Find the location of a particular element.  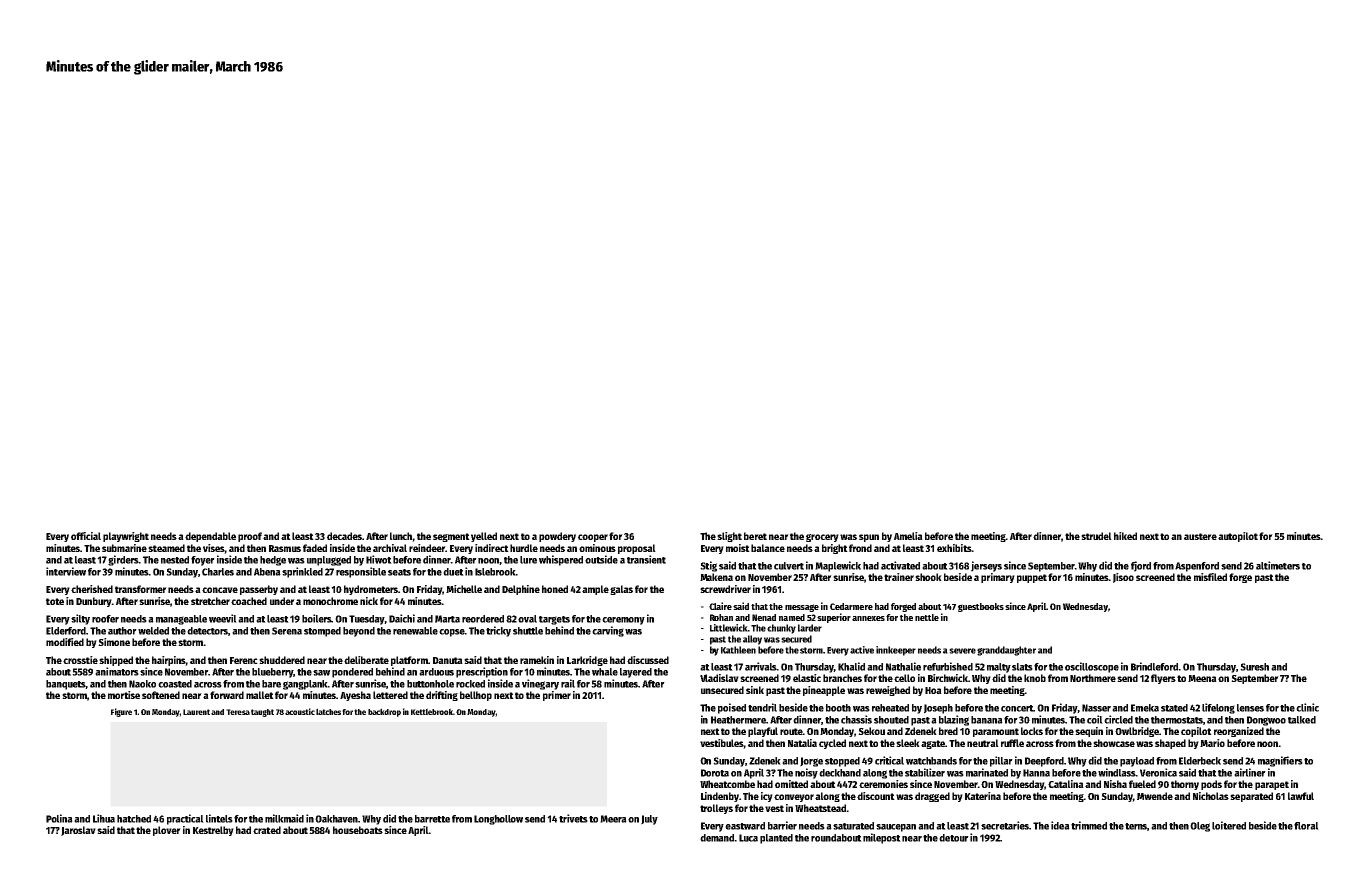

decades is located at coordinates (344, 536).
